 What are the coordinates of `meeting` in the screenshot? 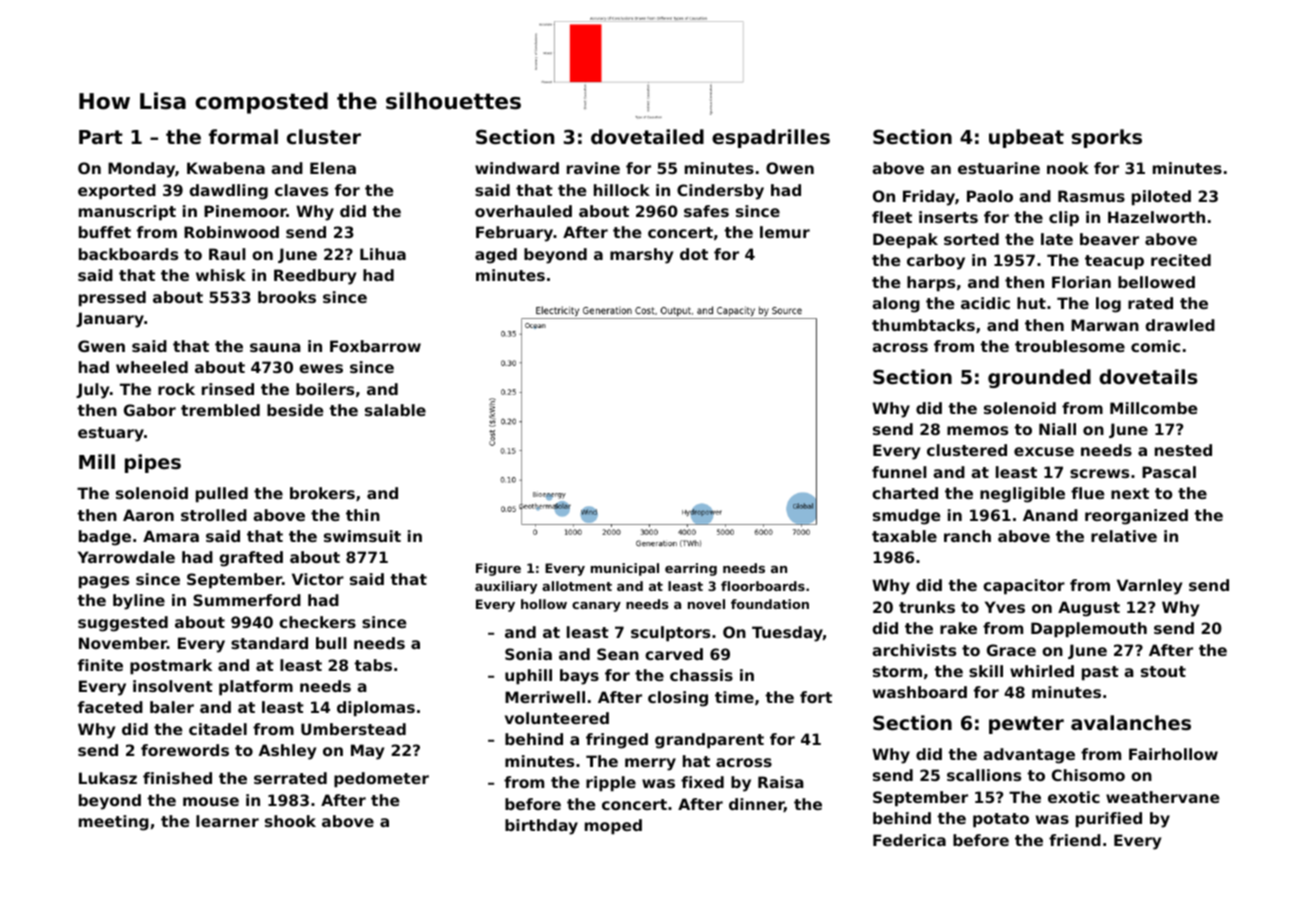 It's located at (114, 823).
